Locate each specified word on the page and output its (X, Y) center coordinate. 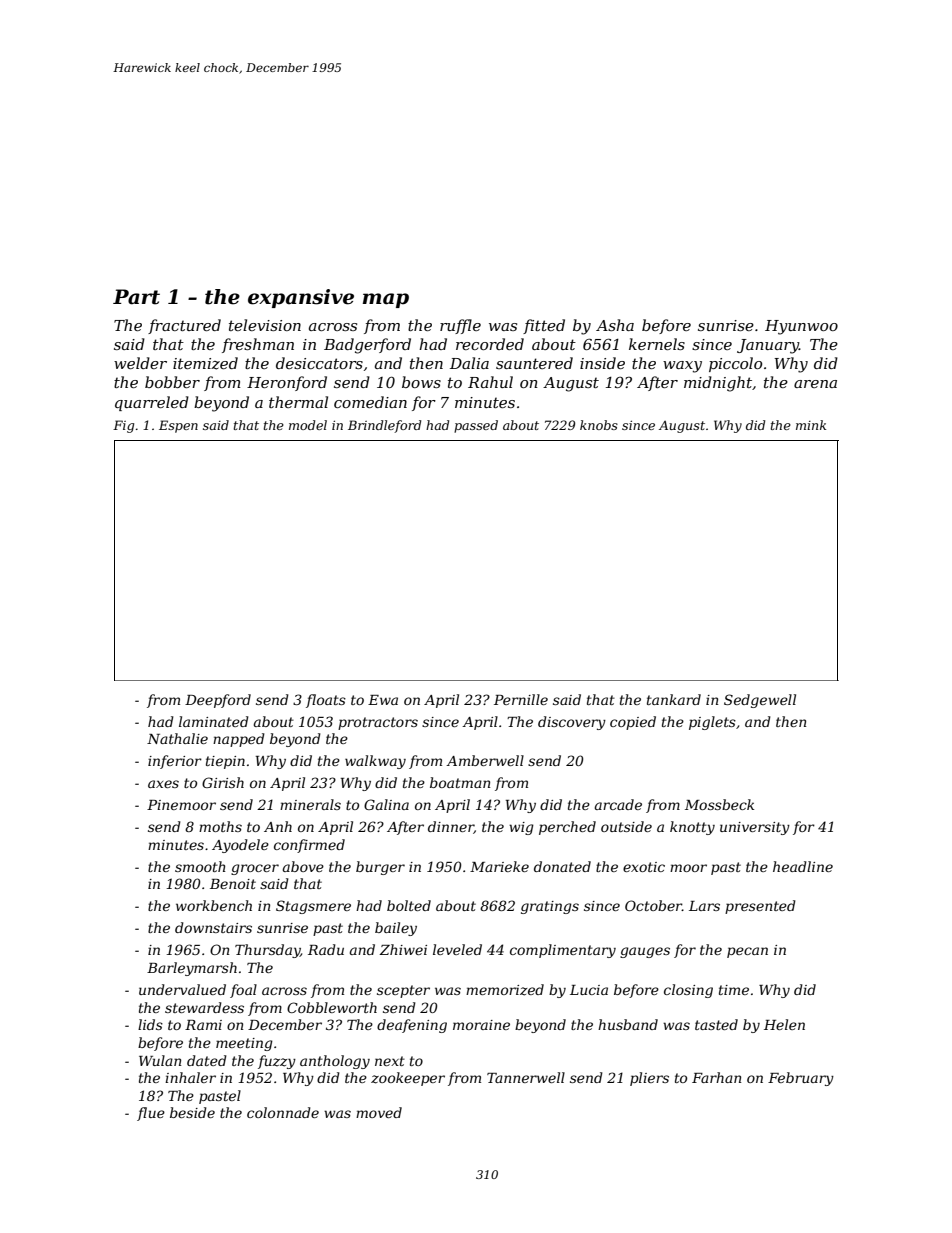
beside (192, 1112)
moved (379, 1112)
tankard (674, 699)
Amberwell (485, 760)
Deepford (218, 701)
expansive (301, 298)
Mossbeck (719, 804)
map (386, 300)
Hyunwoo (801, 327)
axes (163, 784)
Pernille (521, 699)
